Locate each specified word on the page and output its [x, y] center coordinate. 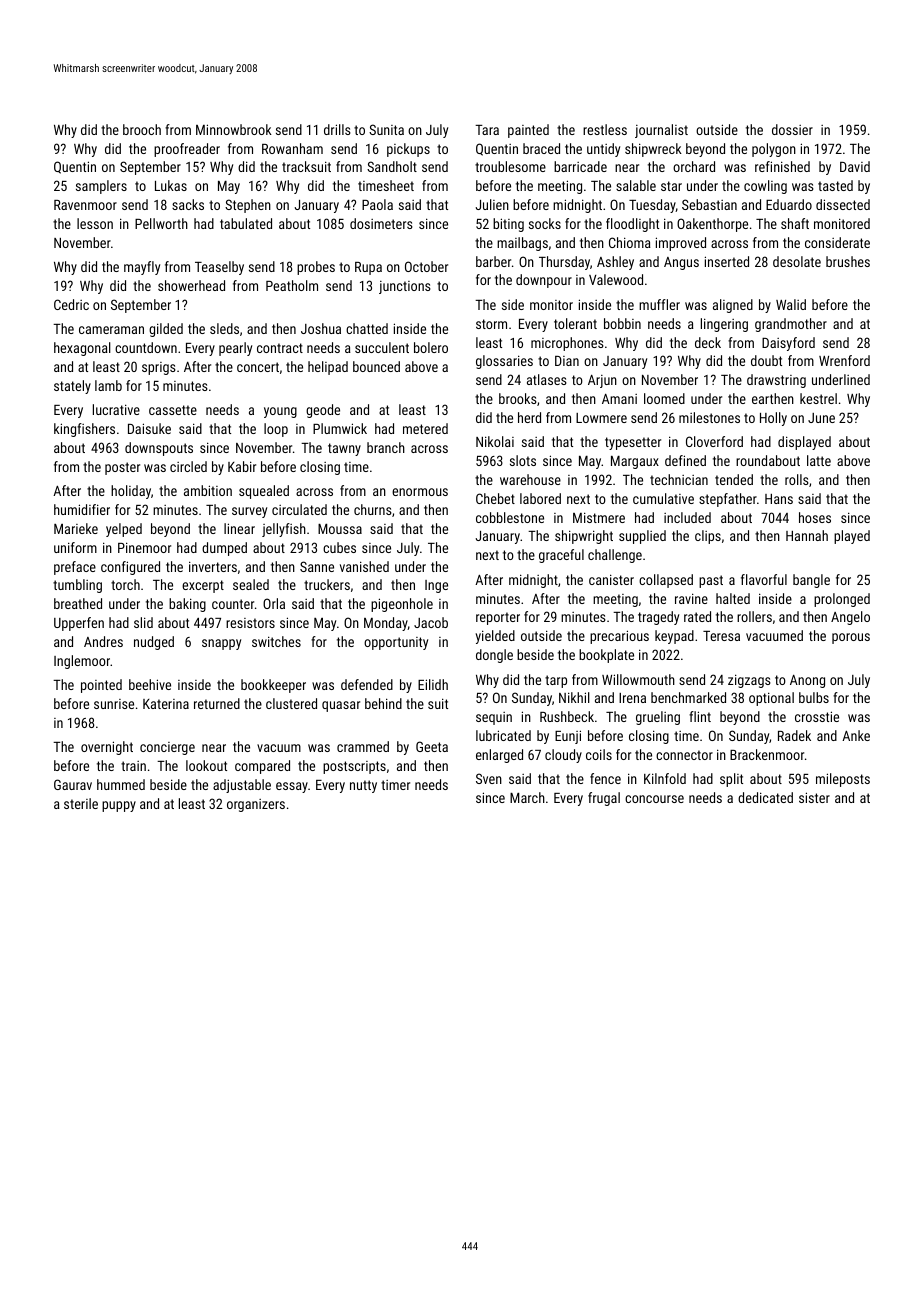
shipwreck [653, 150]
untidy [603, 150]
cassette [173, 410]
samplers [101, 187]
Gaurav [73, 784]
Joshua [321, 328]
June [821, 418]
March [527, 797]
